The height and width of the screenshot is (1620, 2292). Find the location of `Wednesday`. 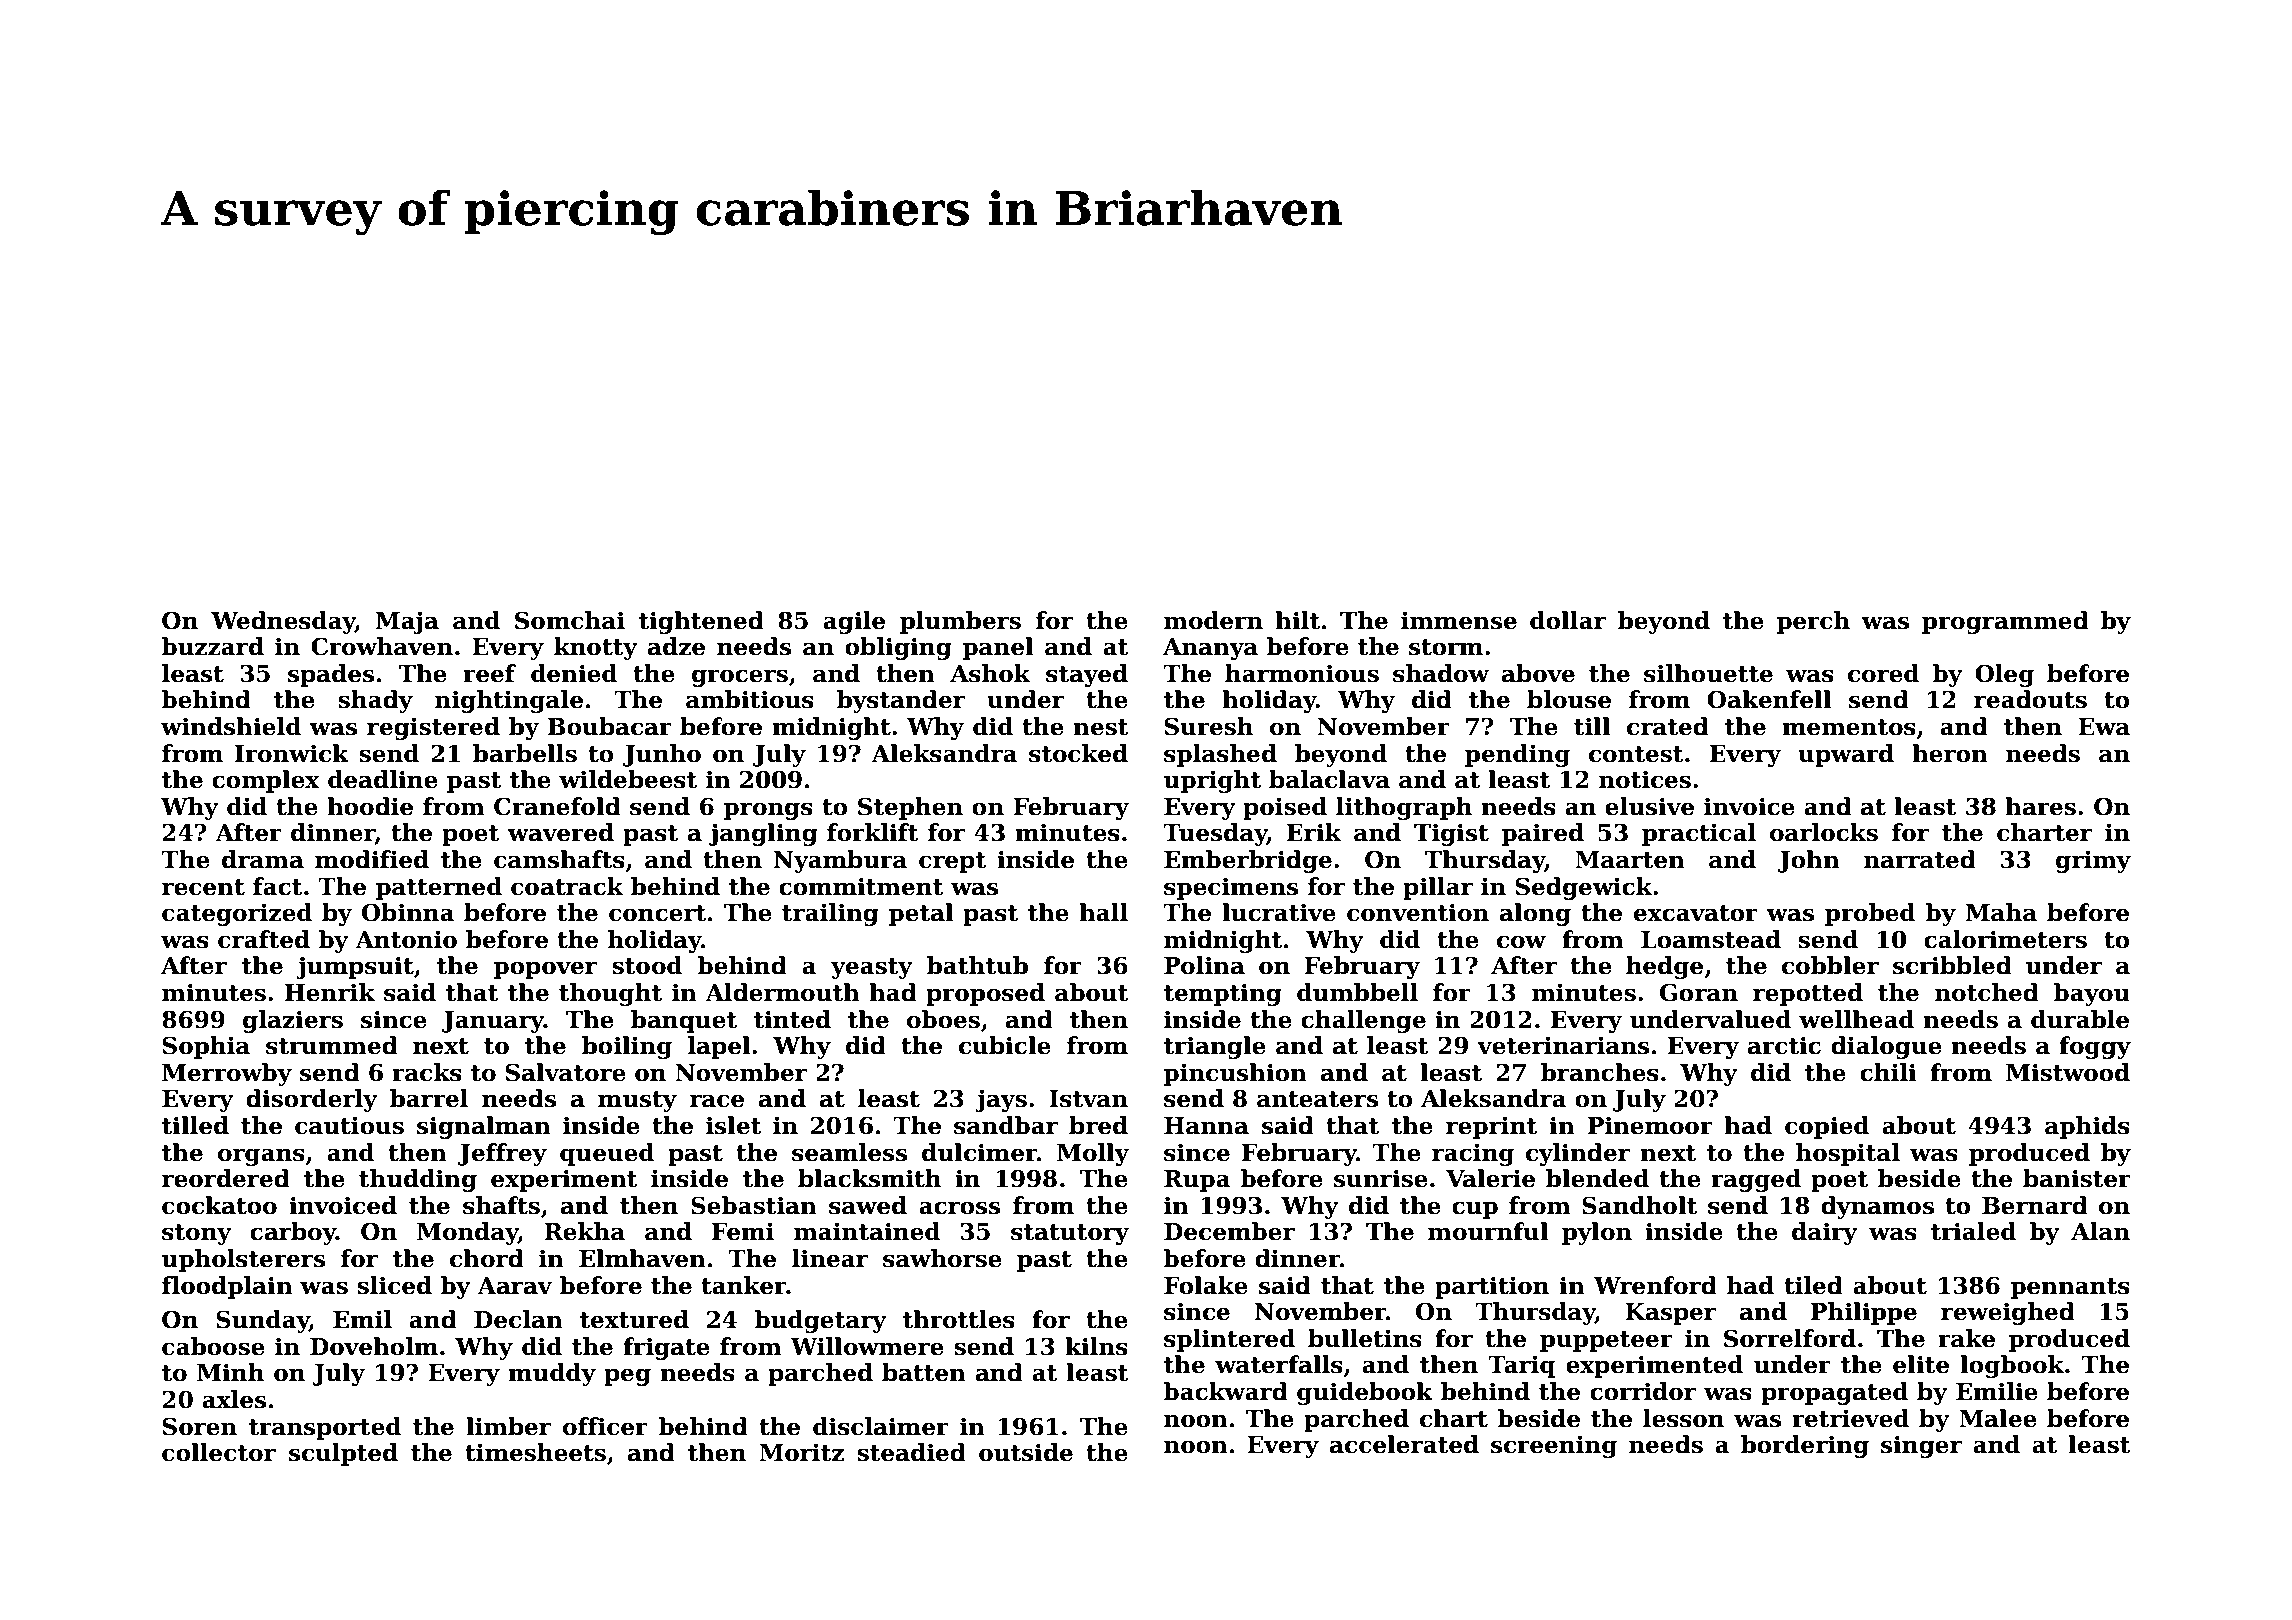

Wednesday is located at coordinates (283, 622).
